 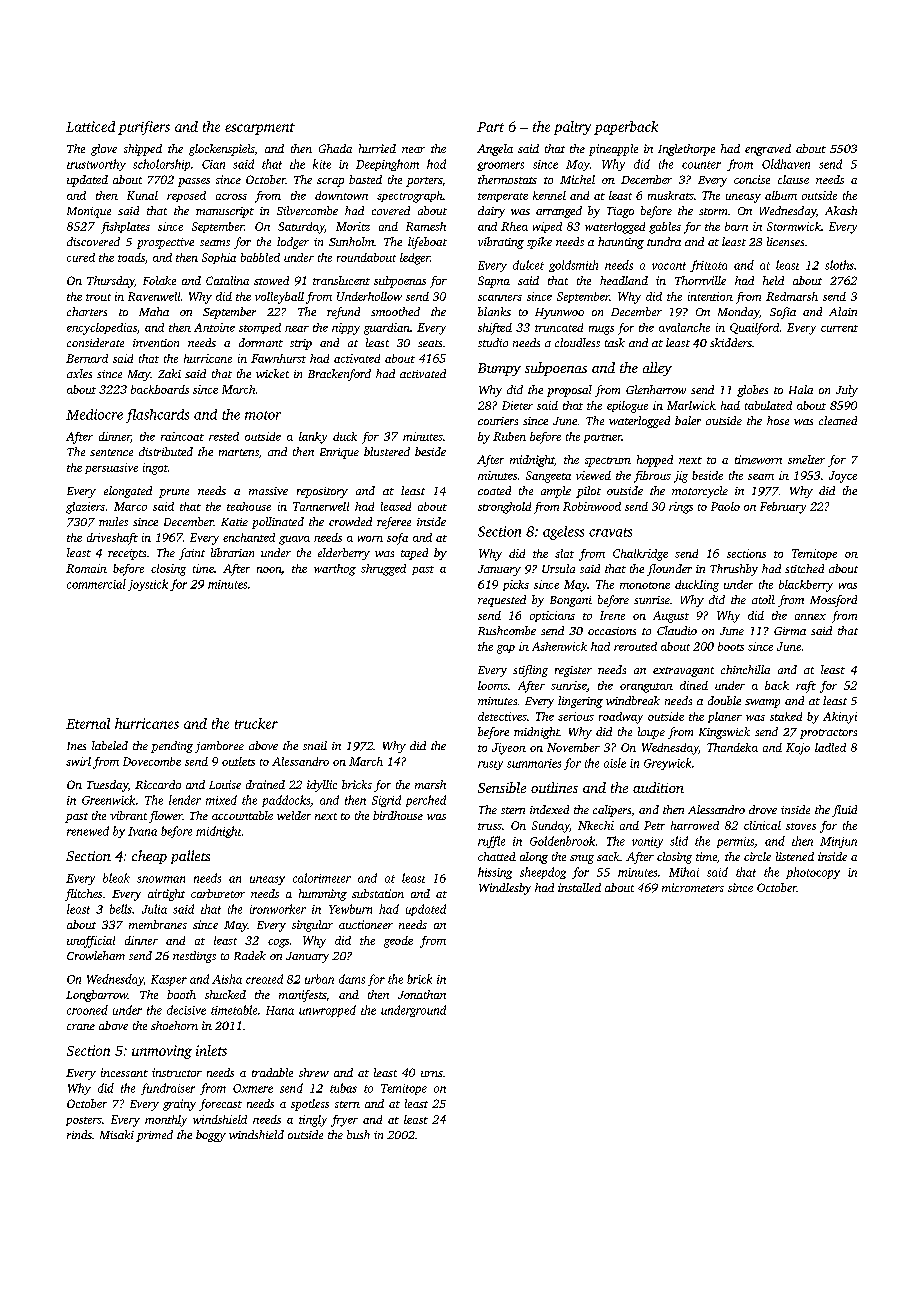 I want to click on micrometers, so click(x=693, y=887).
